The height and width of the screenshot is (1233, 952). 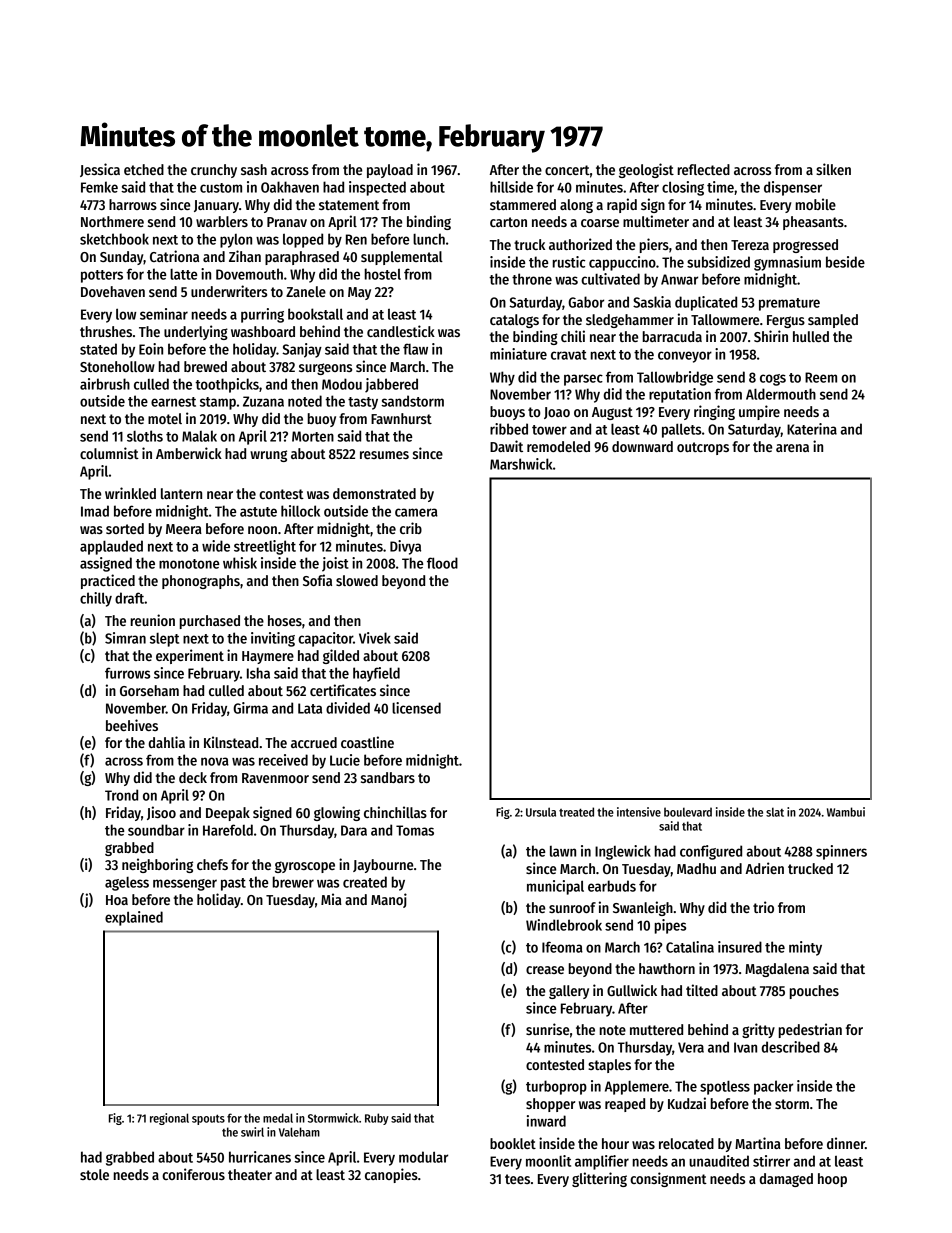 I want to click on Wambui, so click(x=846, y=812).
